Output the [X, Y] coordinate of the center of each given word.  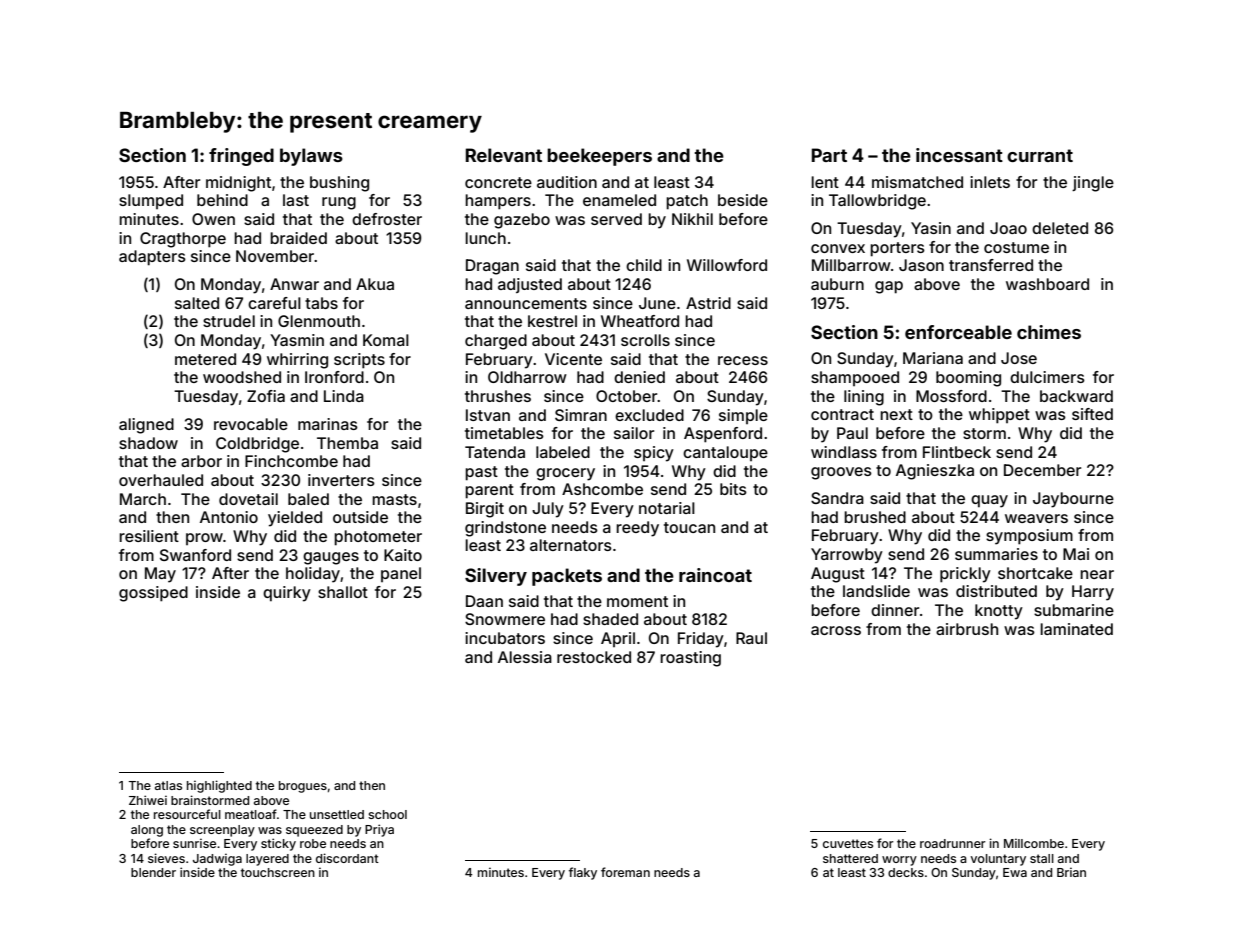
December [1042, 470]
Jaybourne [1073, 500]
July [548, 510]
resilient [149, 536]
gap [889, 287]
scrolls [645, 340]
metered [205, 359]
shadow [148, 443]
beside [743, 200]
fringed [241, 157]
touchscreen [278, 872]
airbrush [967, 629]
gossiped [153, 594]
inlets [990, 182]
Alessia [525, 657]
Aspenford [723, 435]
